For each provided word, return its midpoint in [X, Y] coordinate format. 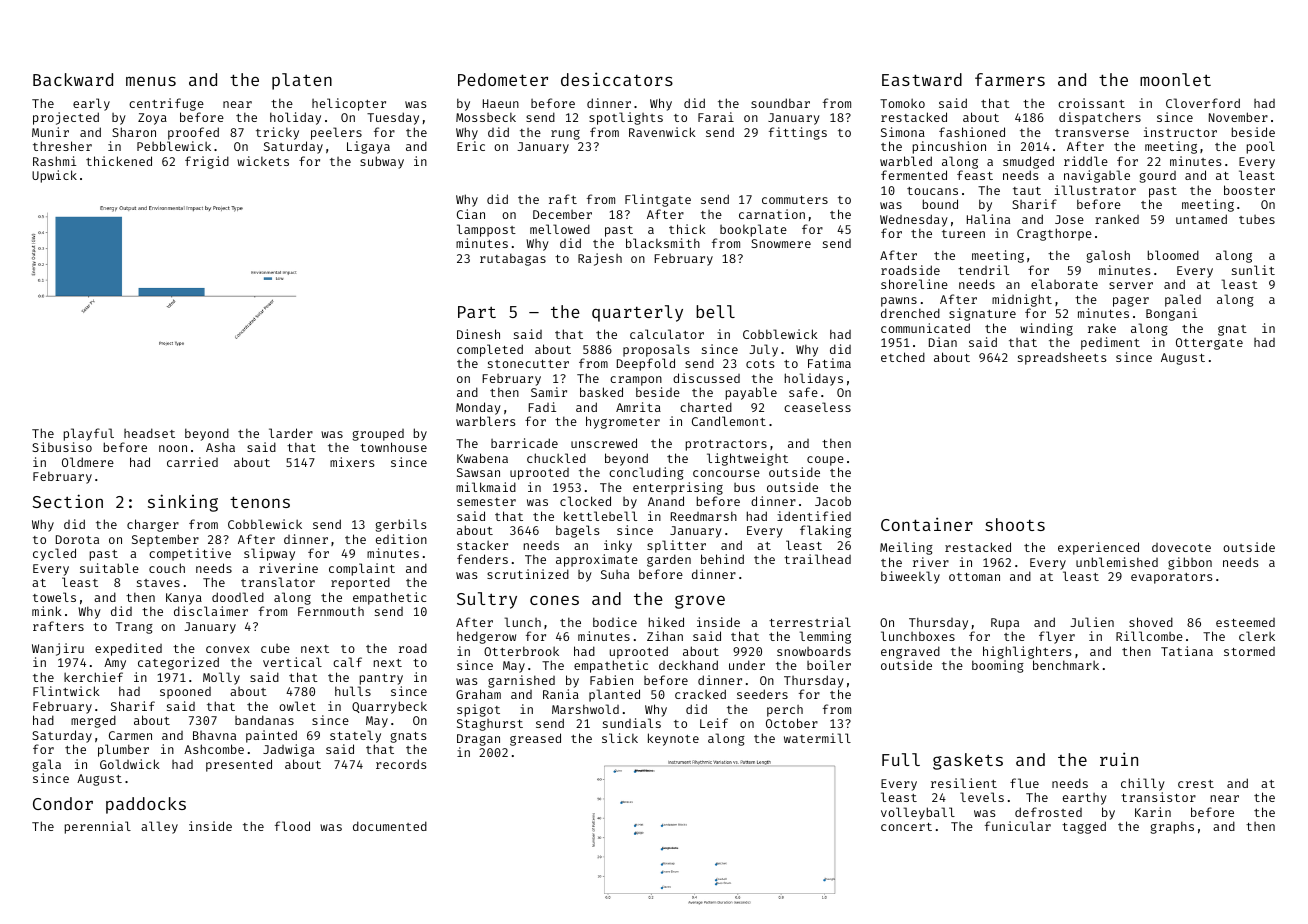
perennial [98, 827]
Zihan [665, 636]
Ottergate [1209, 344]
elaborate [1064, 284]
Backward [73, 79]
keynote [673, 739]
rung [565, 135]
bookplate [753, 230]
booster [1249, 190]
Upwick [54, 176]
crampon [636, 381]
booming [998, 666]
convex [228, 649]
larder [291, 433]
